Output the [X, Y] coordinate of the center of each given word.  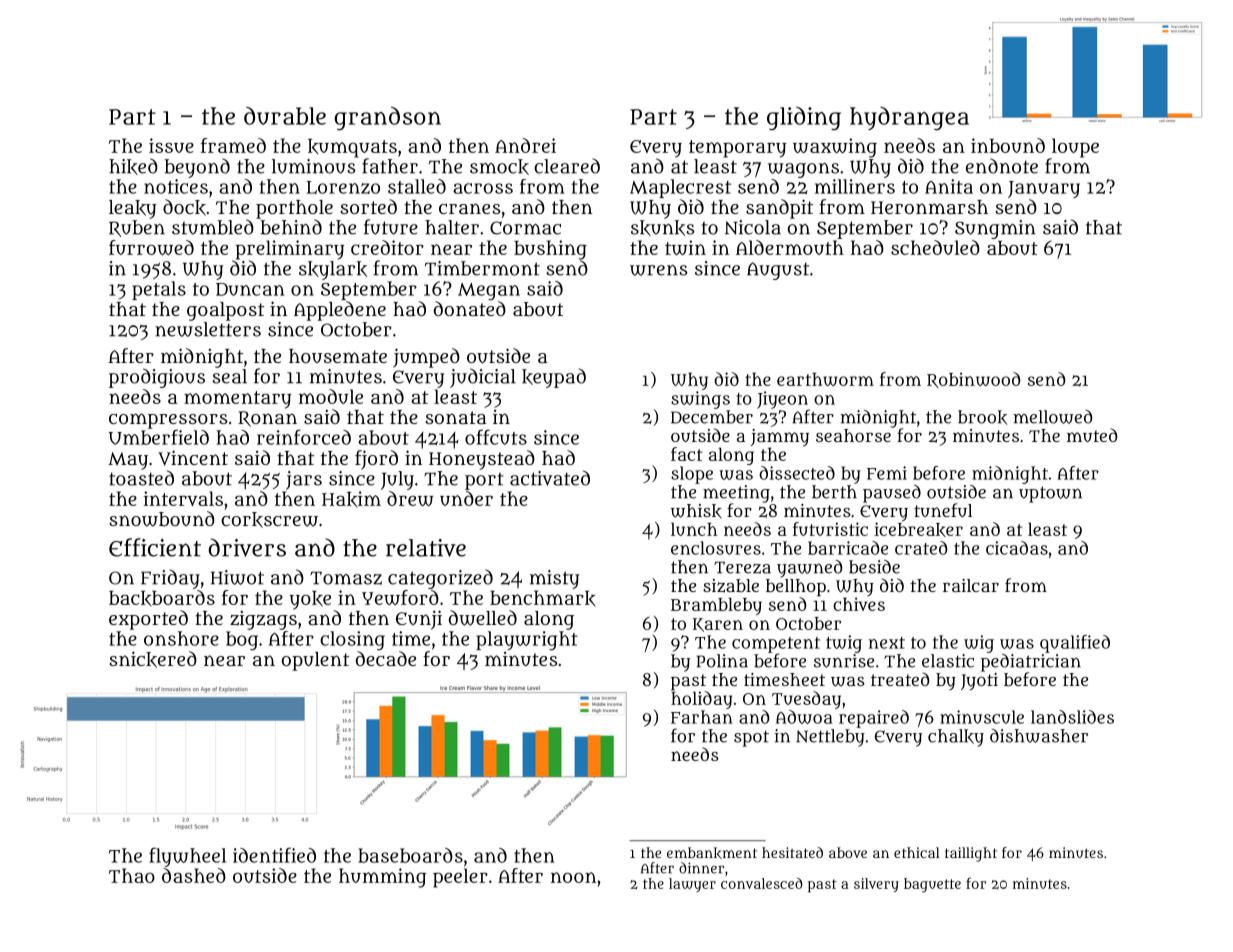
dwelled [483, 618]
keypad [554, 378]
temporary [737, 149]
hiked [133, 166]
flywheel [187, 857]
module [331, 396]
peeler [460, 878]
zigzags [263, 620]
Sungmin [995, 229]
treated [900, 679]
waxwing [835, 148]
